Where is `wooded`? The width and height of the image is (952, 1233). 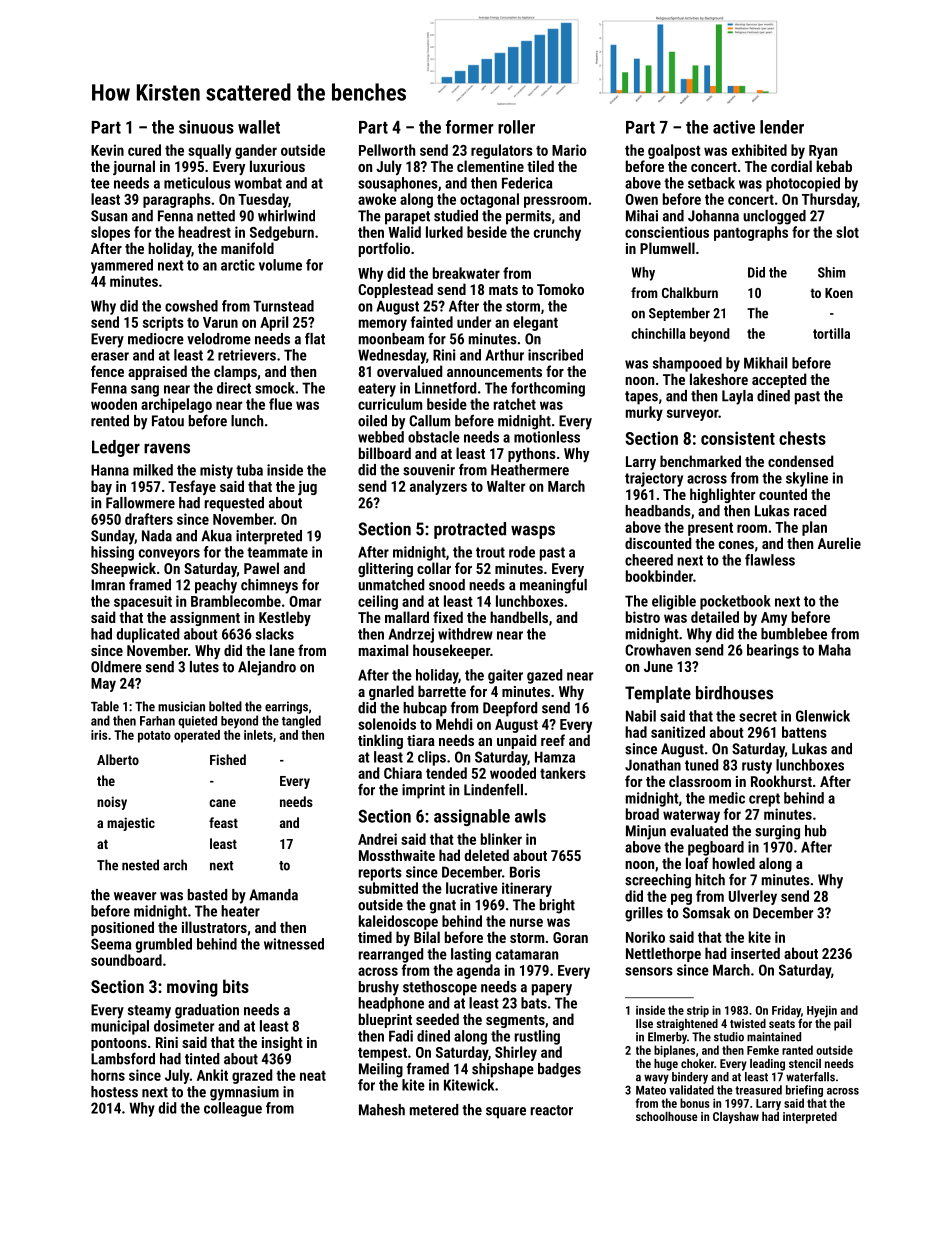 wooded is located at coordinates (513, 773).
